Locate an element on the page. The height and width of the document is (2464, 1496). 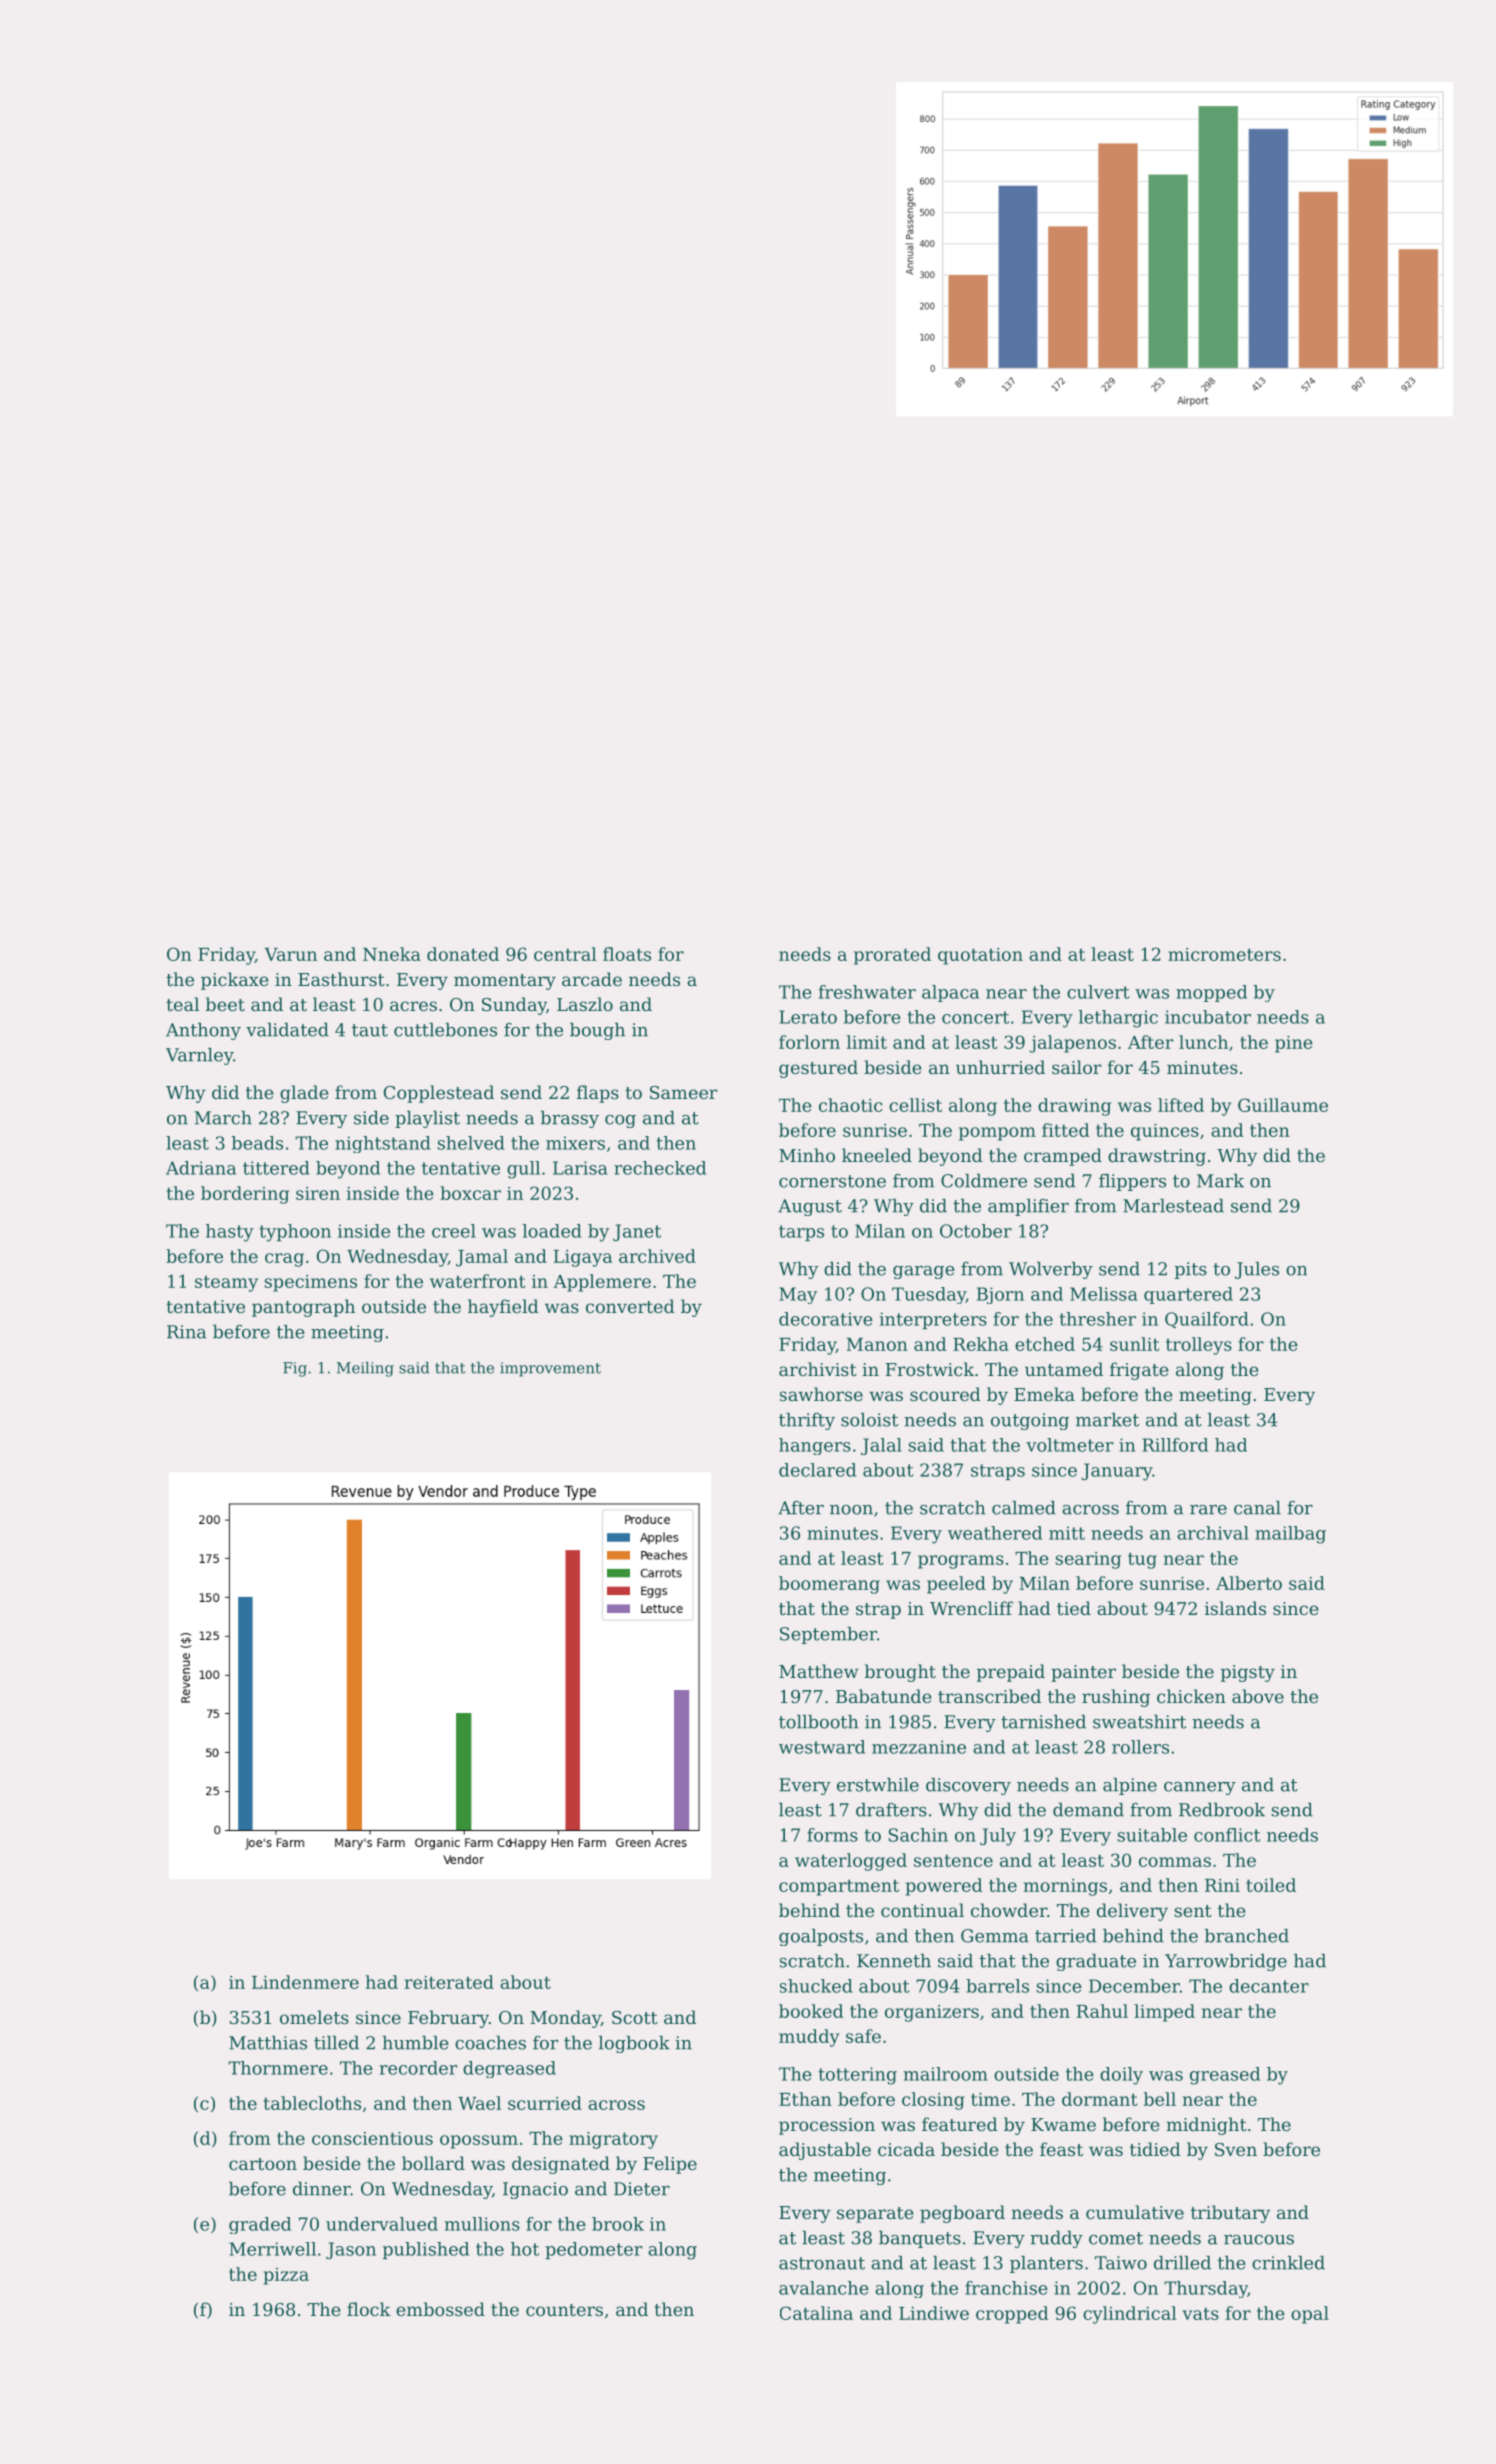
toiled is located at coordinates (1271, 1885).
